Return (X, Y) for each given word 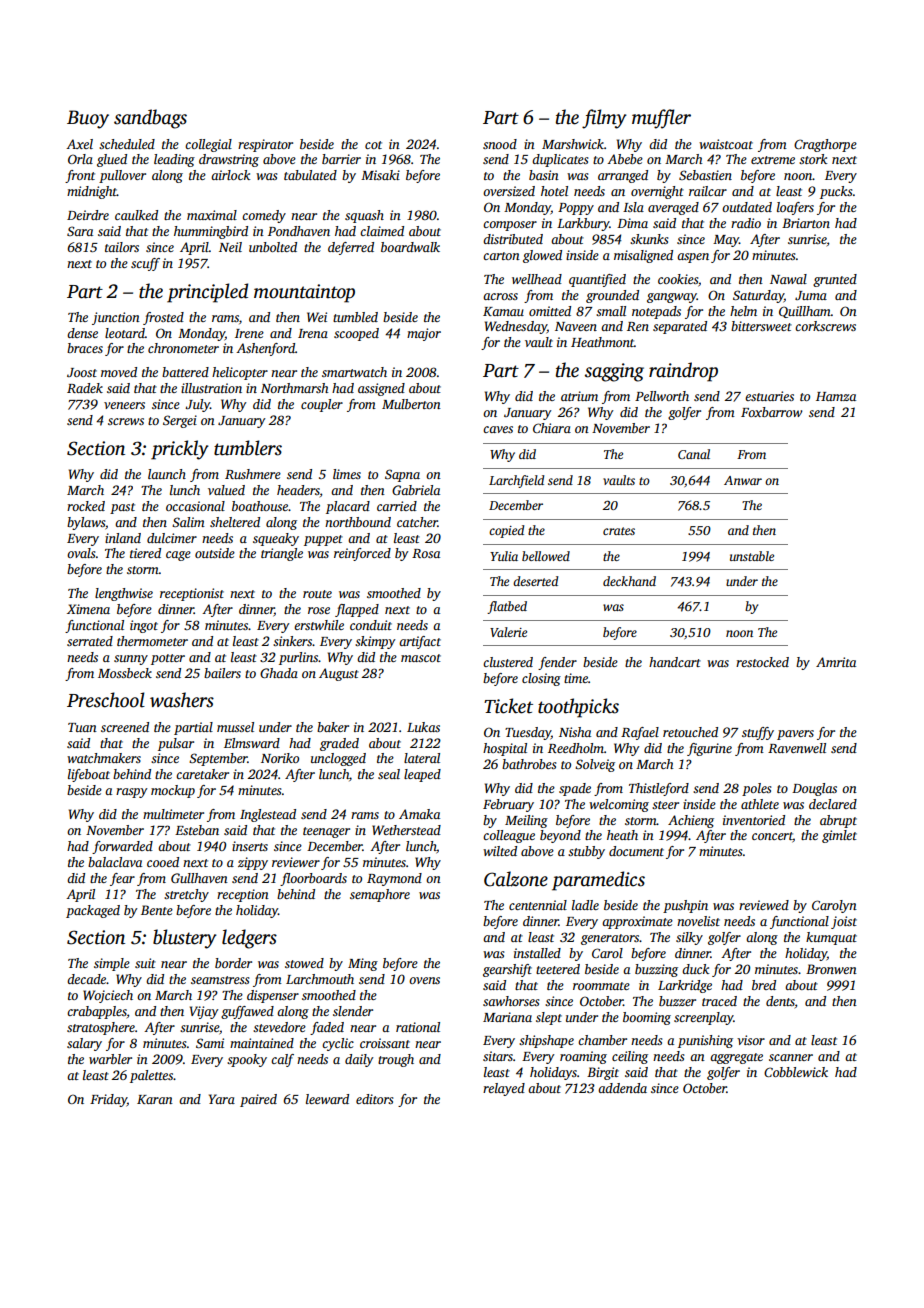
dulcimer (172, 538)
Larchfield (516, 481)
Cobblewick (796, 1072)
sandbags (150, 119)
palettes (151, 1076)
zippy (253, 863)
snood (500, 144)
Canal (694, 454)
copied (506, 531)
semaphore (380, 895)
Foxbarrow (771, 412)
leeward (327, 1099)
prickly (180, 450)
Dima (632, 223)
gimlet (839, 836)
